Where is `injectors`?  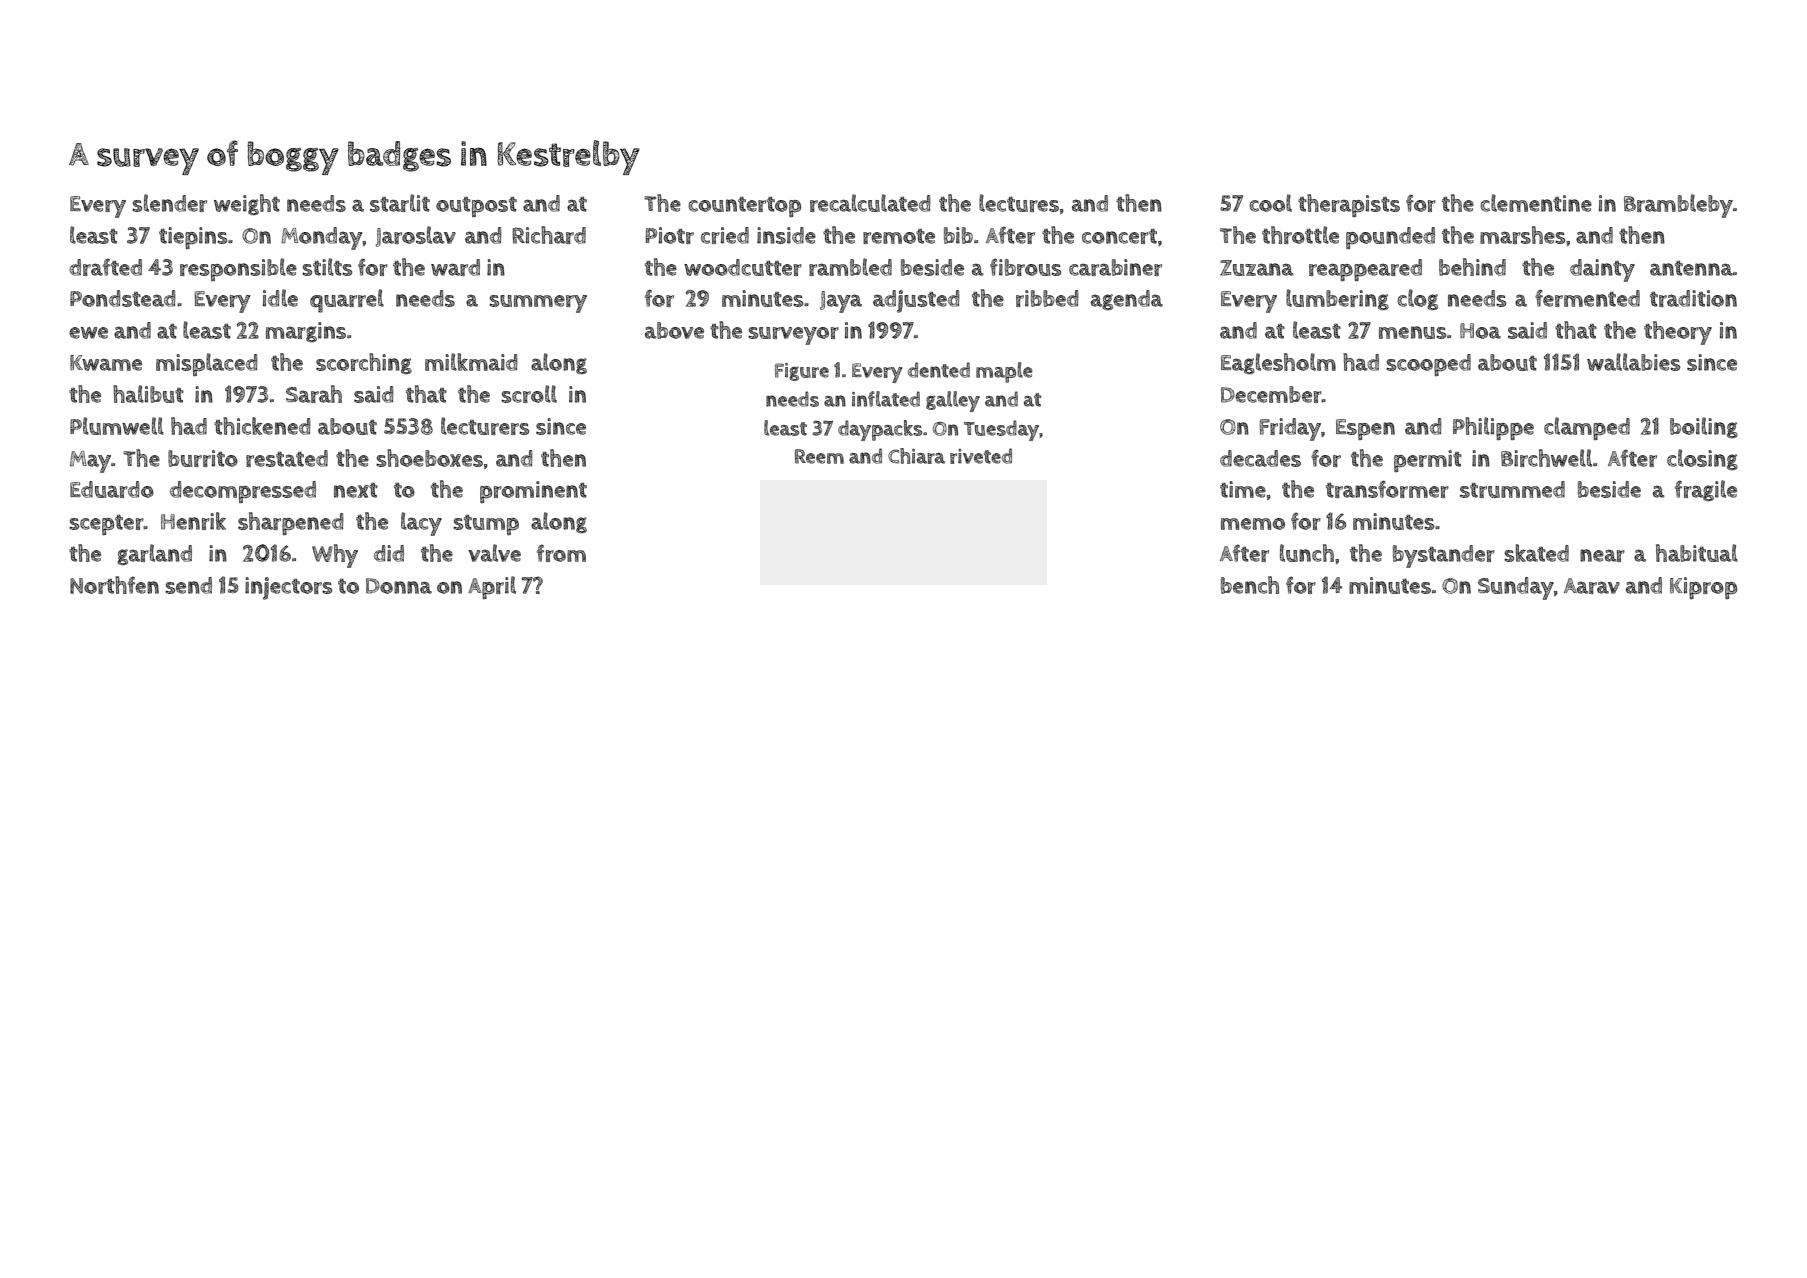
injectors is located at coordinates (288, 588).
